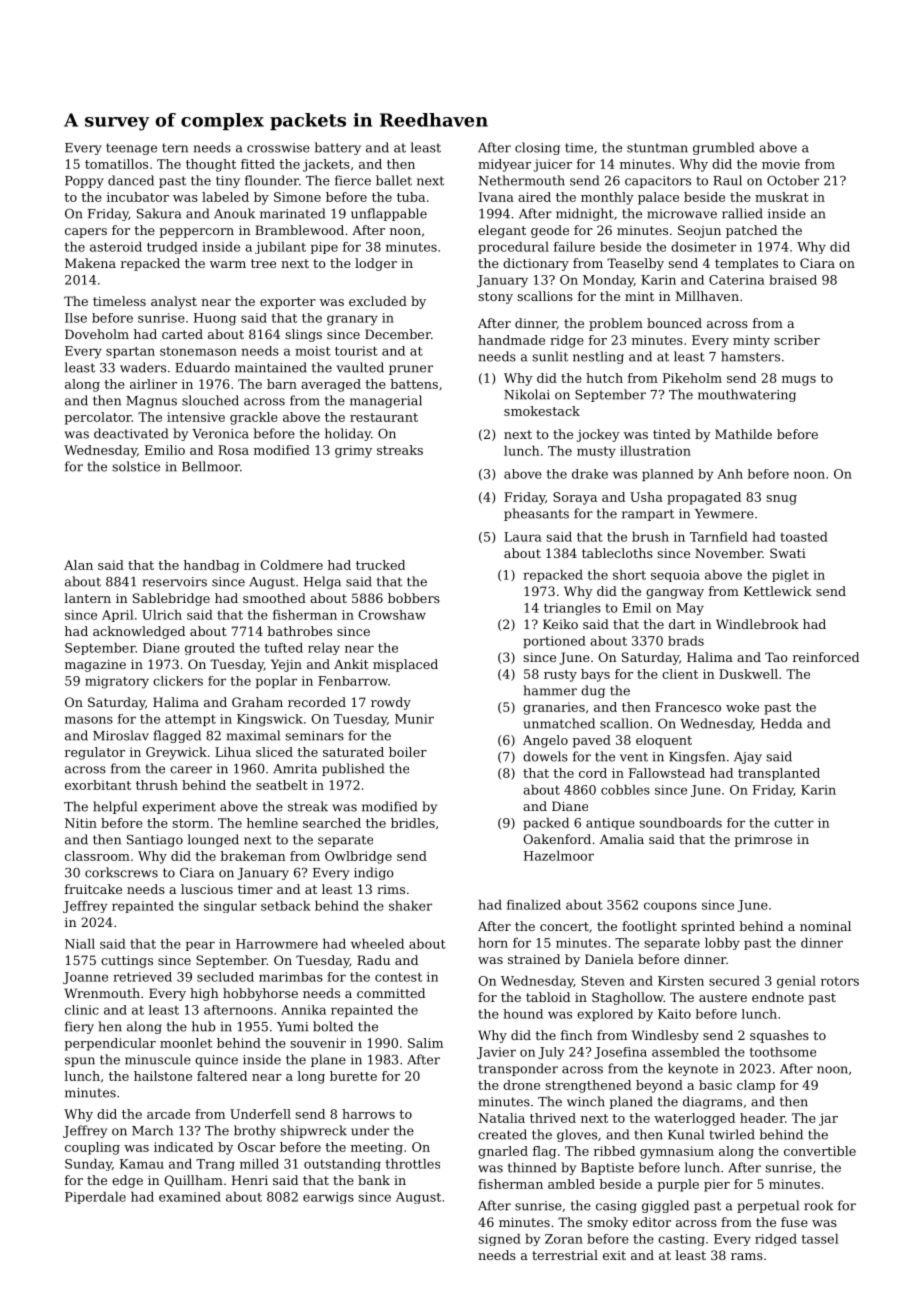 The width and height of the image is (924, 1308). Describe the element at coordinates (380, 565) in the image. I see `trucked` at that location.
